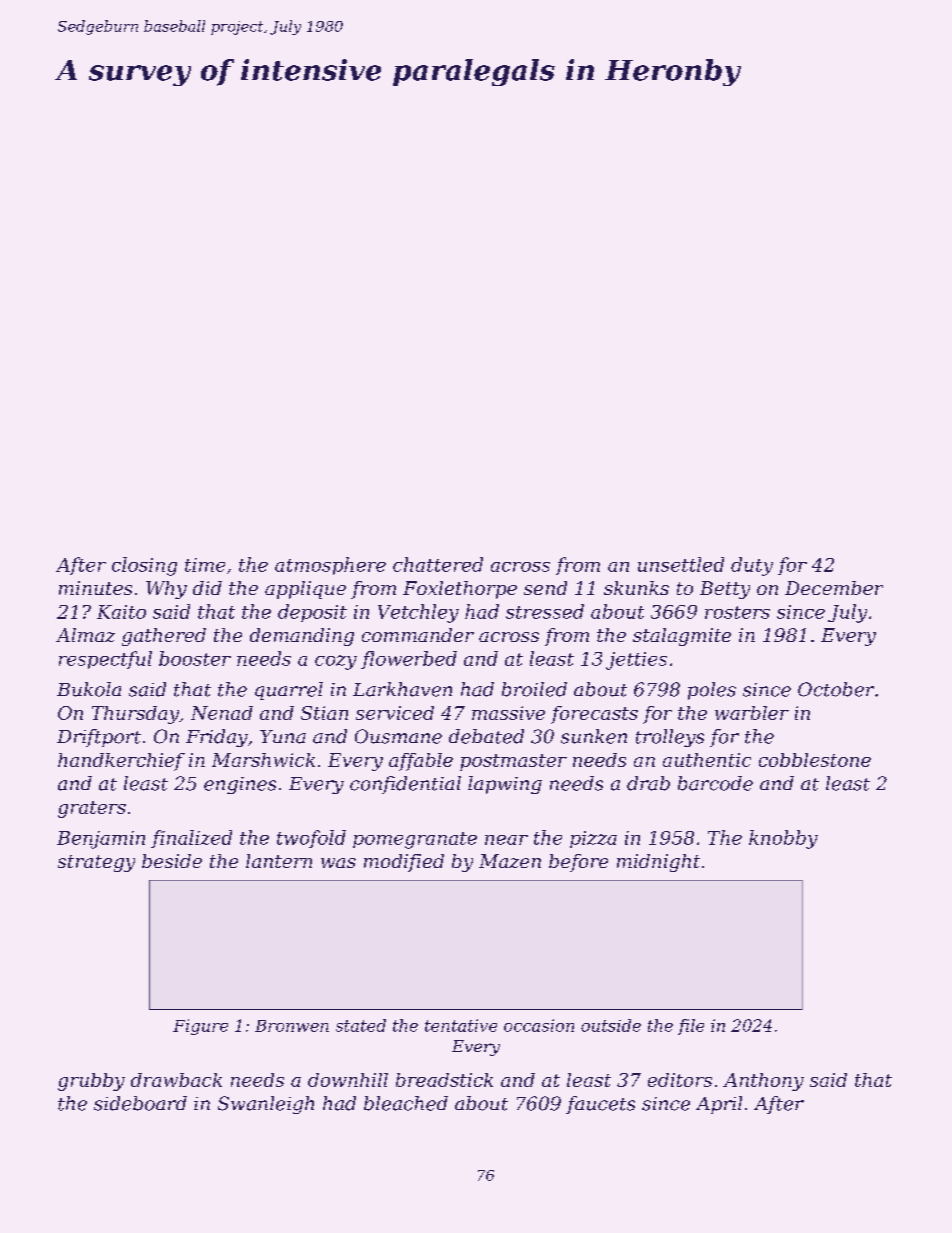 The image size is (952, 1233). I want to click on breadstick, so click(444, 1080).
